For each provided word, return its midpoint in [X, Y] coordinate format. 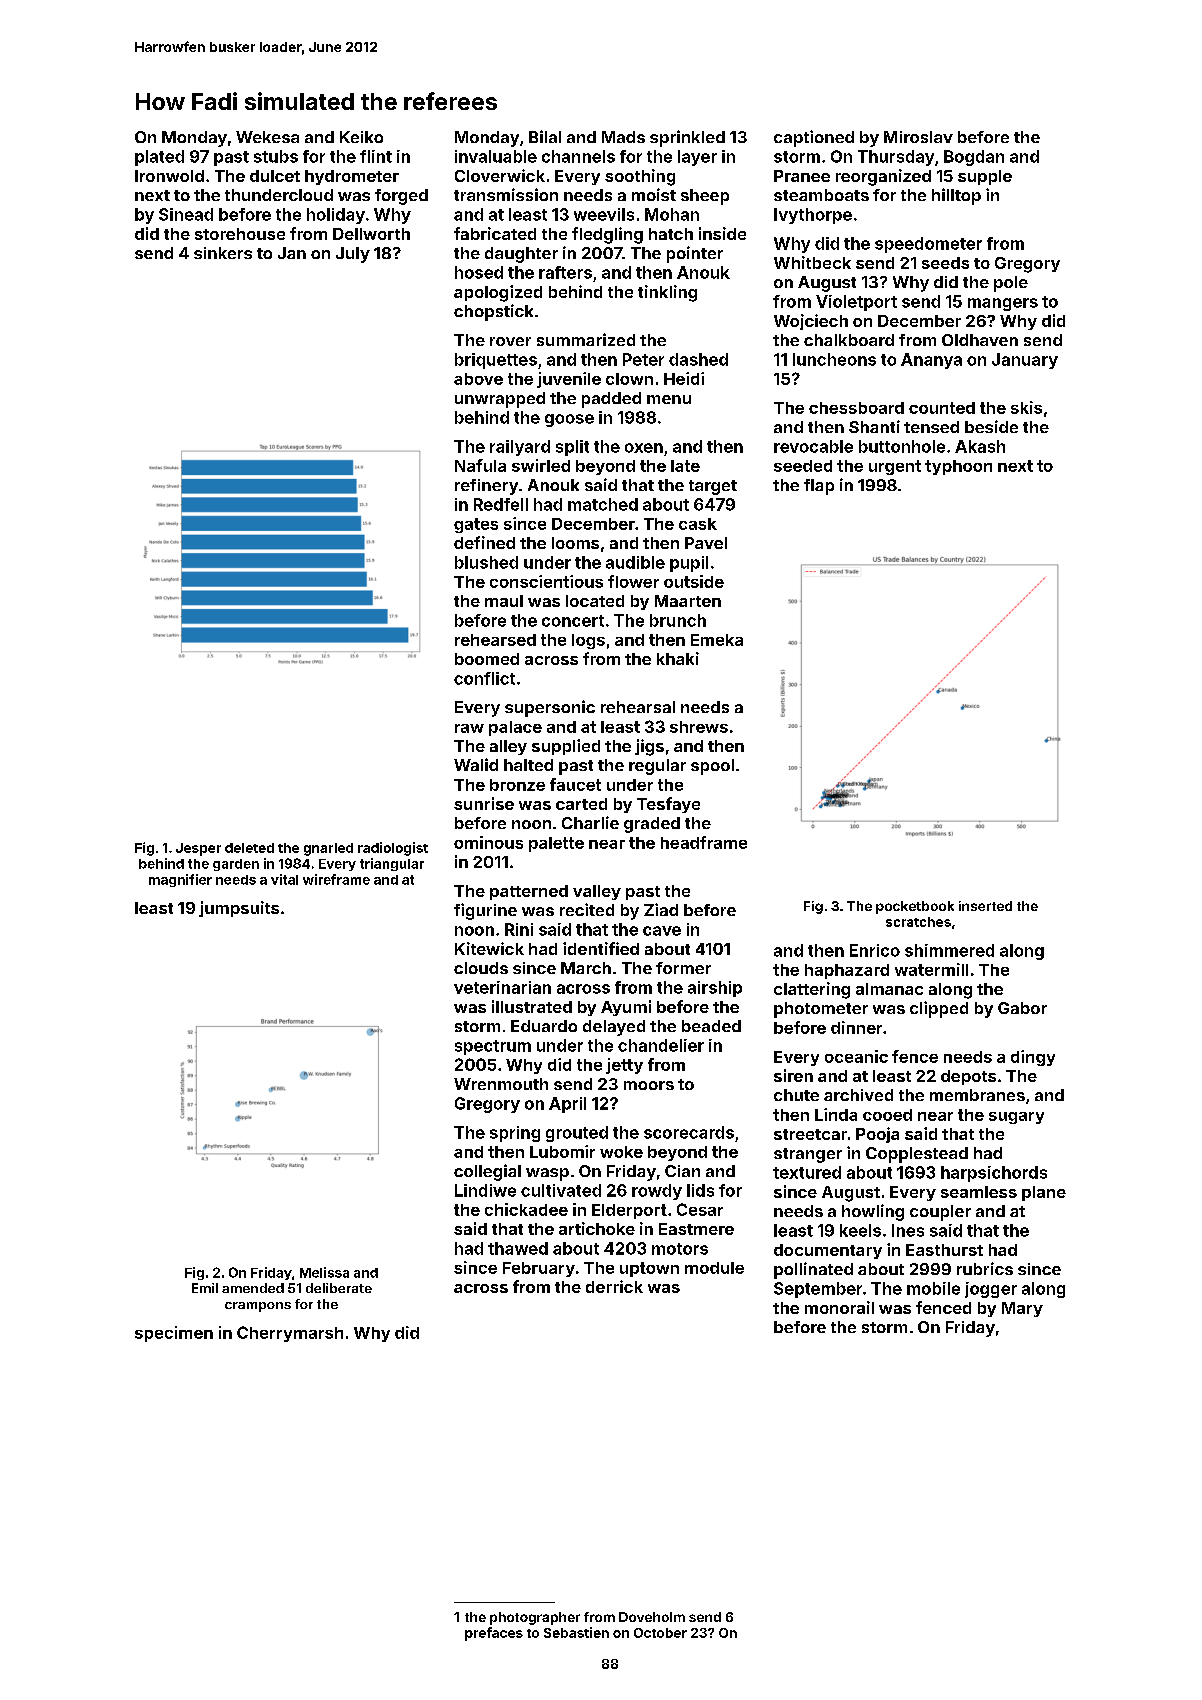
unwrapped [500, 400]
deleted [249, 848]
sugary [1016, 1118]
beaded [711, 1026]
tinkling [667, 293]
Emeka [717, 640]
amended [253, 1288]
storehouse [240, 234]
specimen [174, 1334]
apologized [498, 293]
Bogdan [974, 158]
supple [985, 177]
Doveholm [652, 1617]
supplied [566, 747]
